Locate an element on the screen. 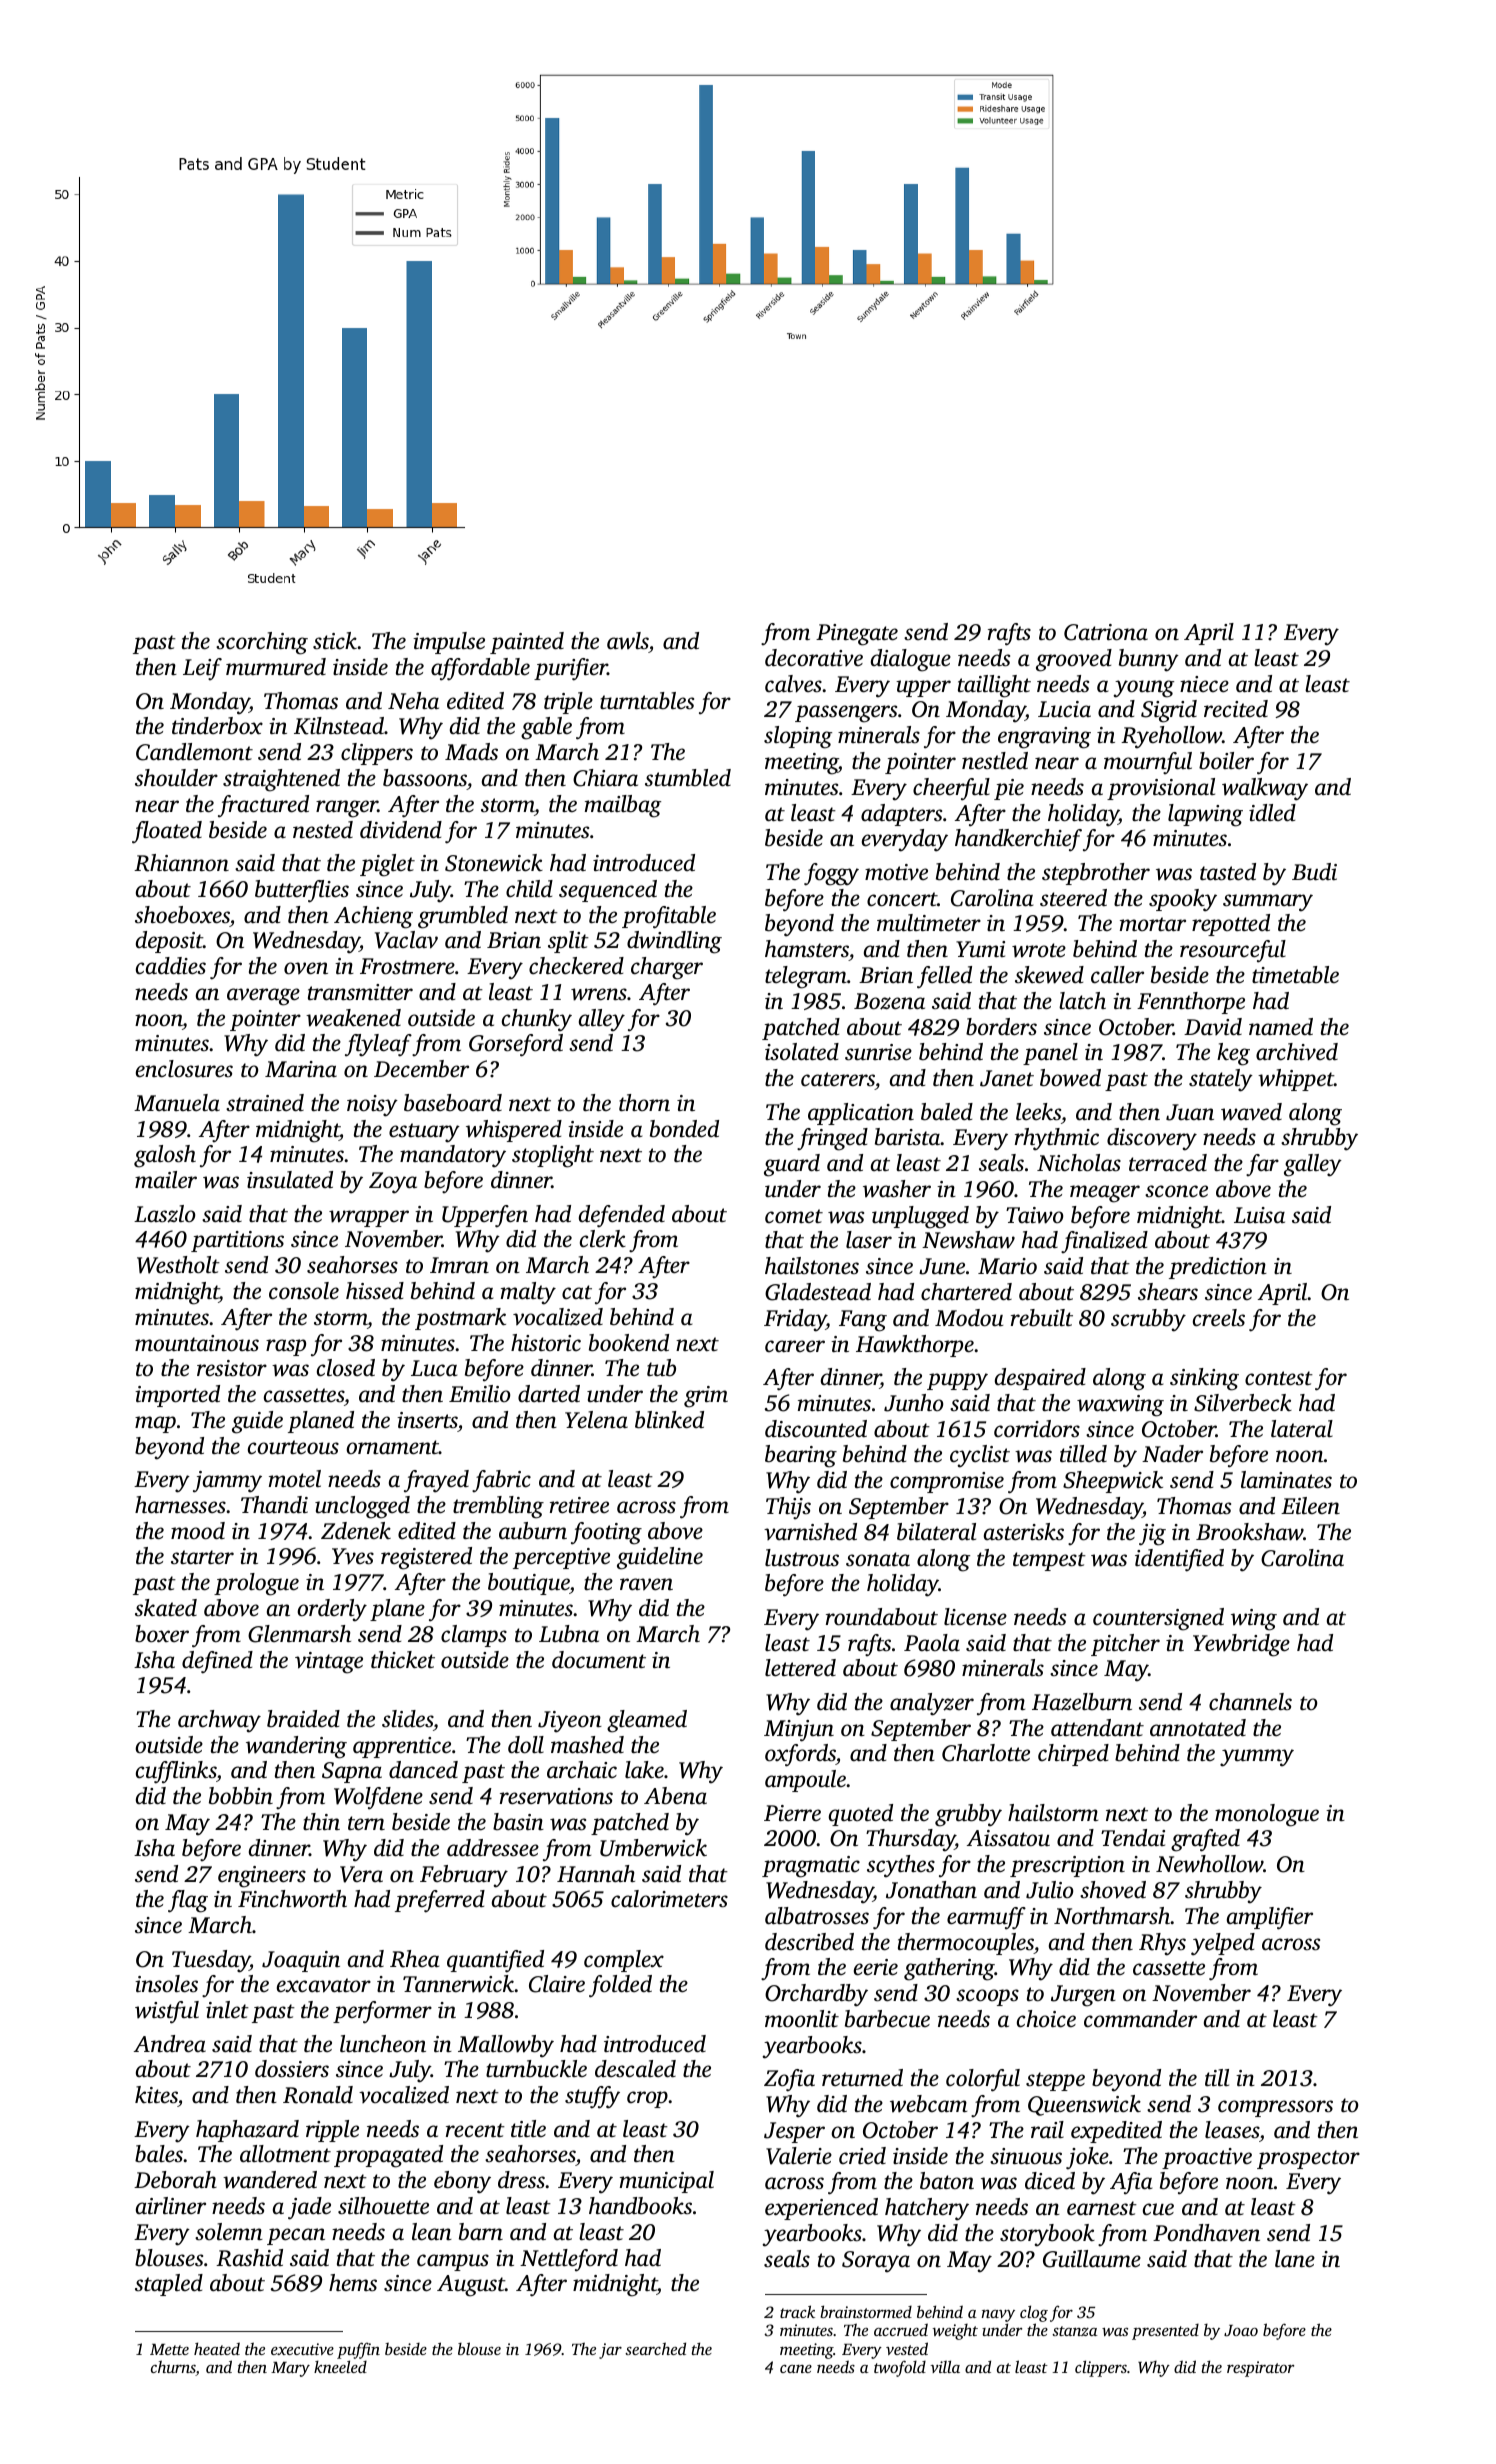 This screenshot has height=2464, width=1496. gable is located at coordinates (546, 728).
